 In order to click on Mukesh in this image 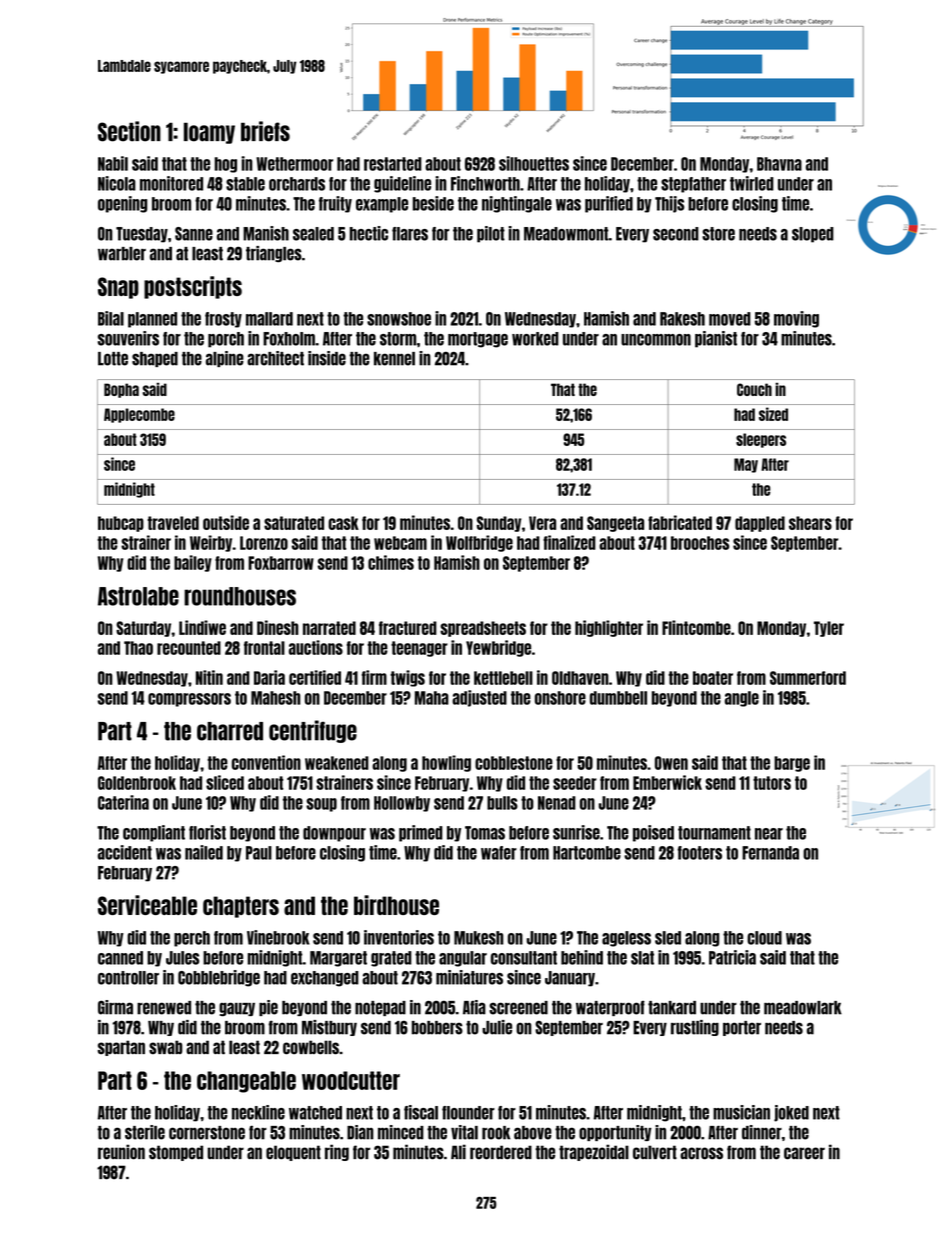, I will do `click(479, 938)`.
